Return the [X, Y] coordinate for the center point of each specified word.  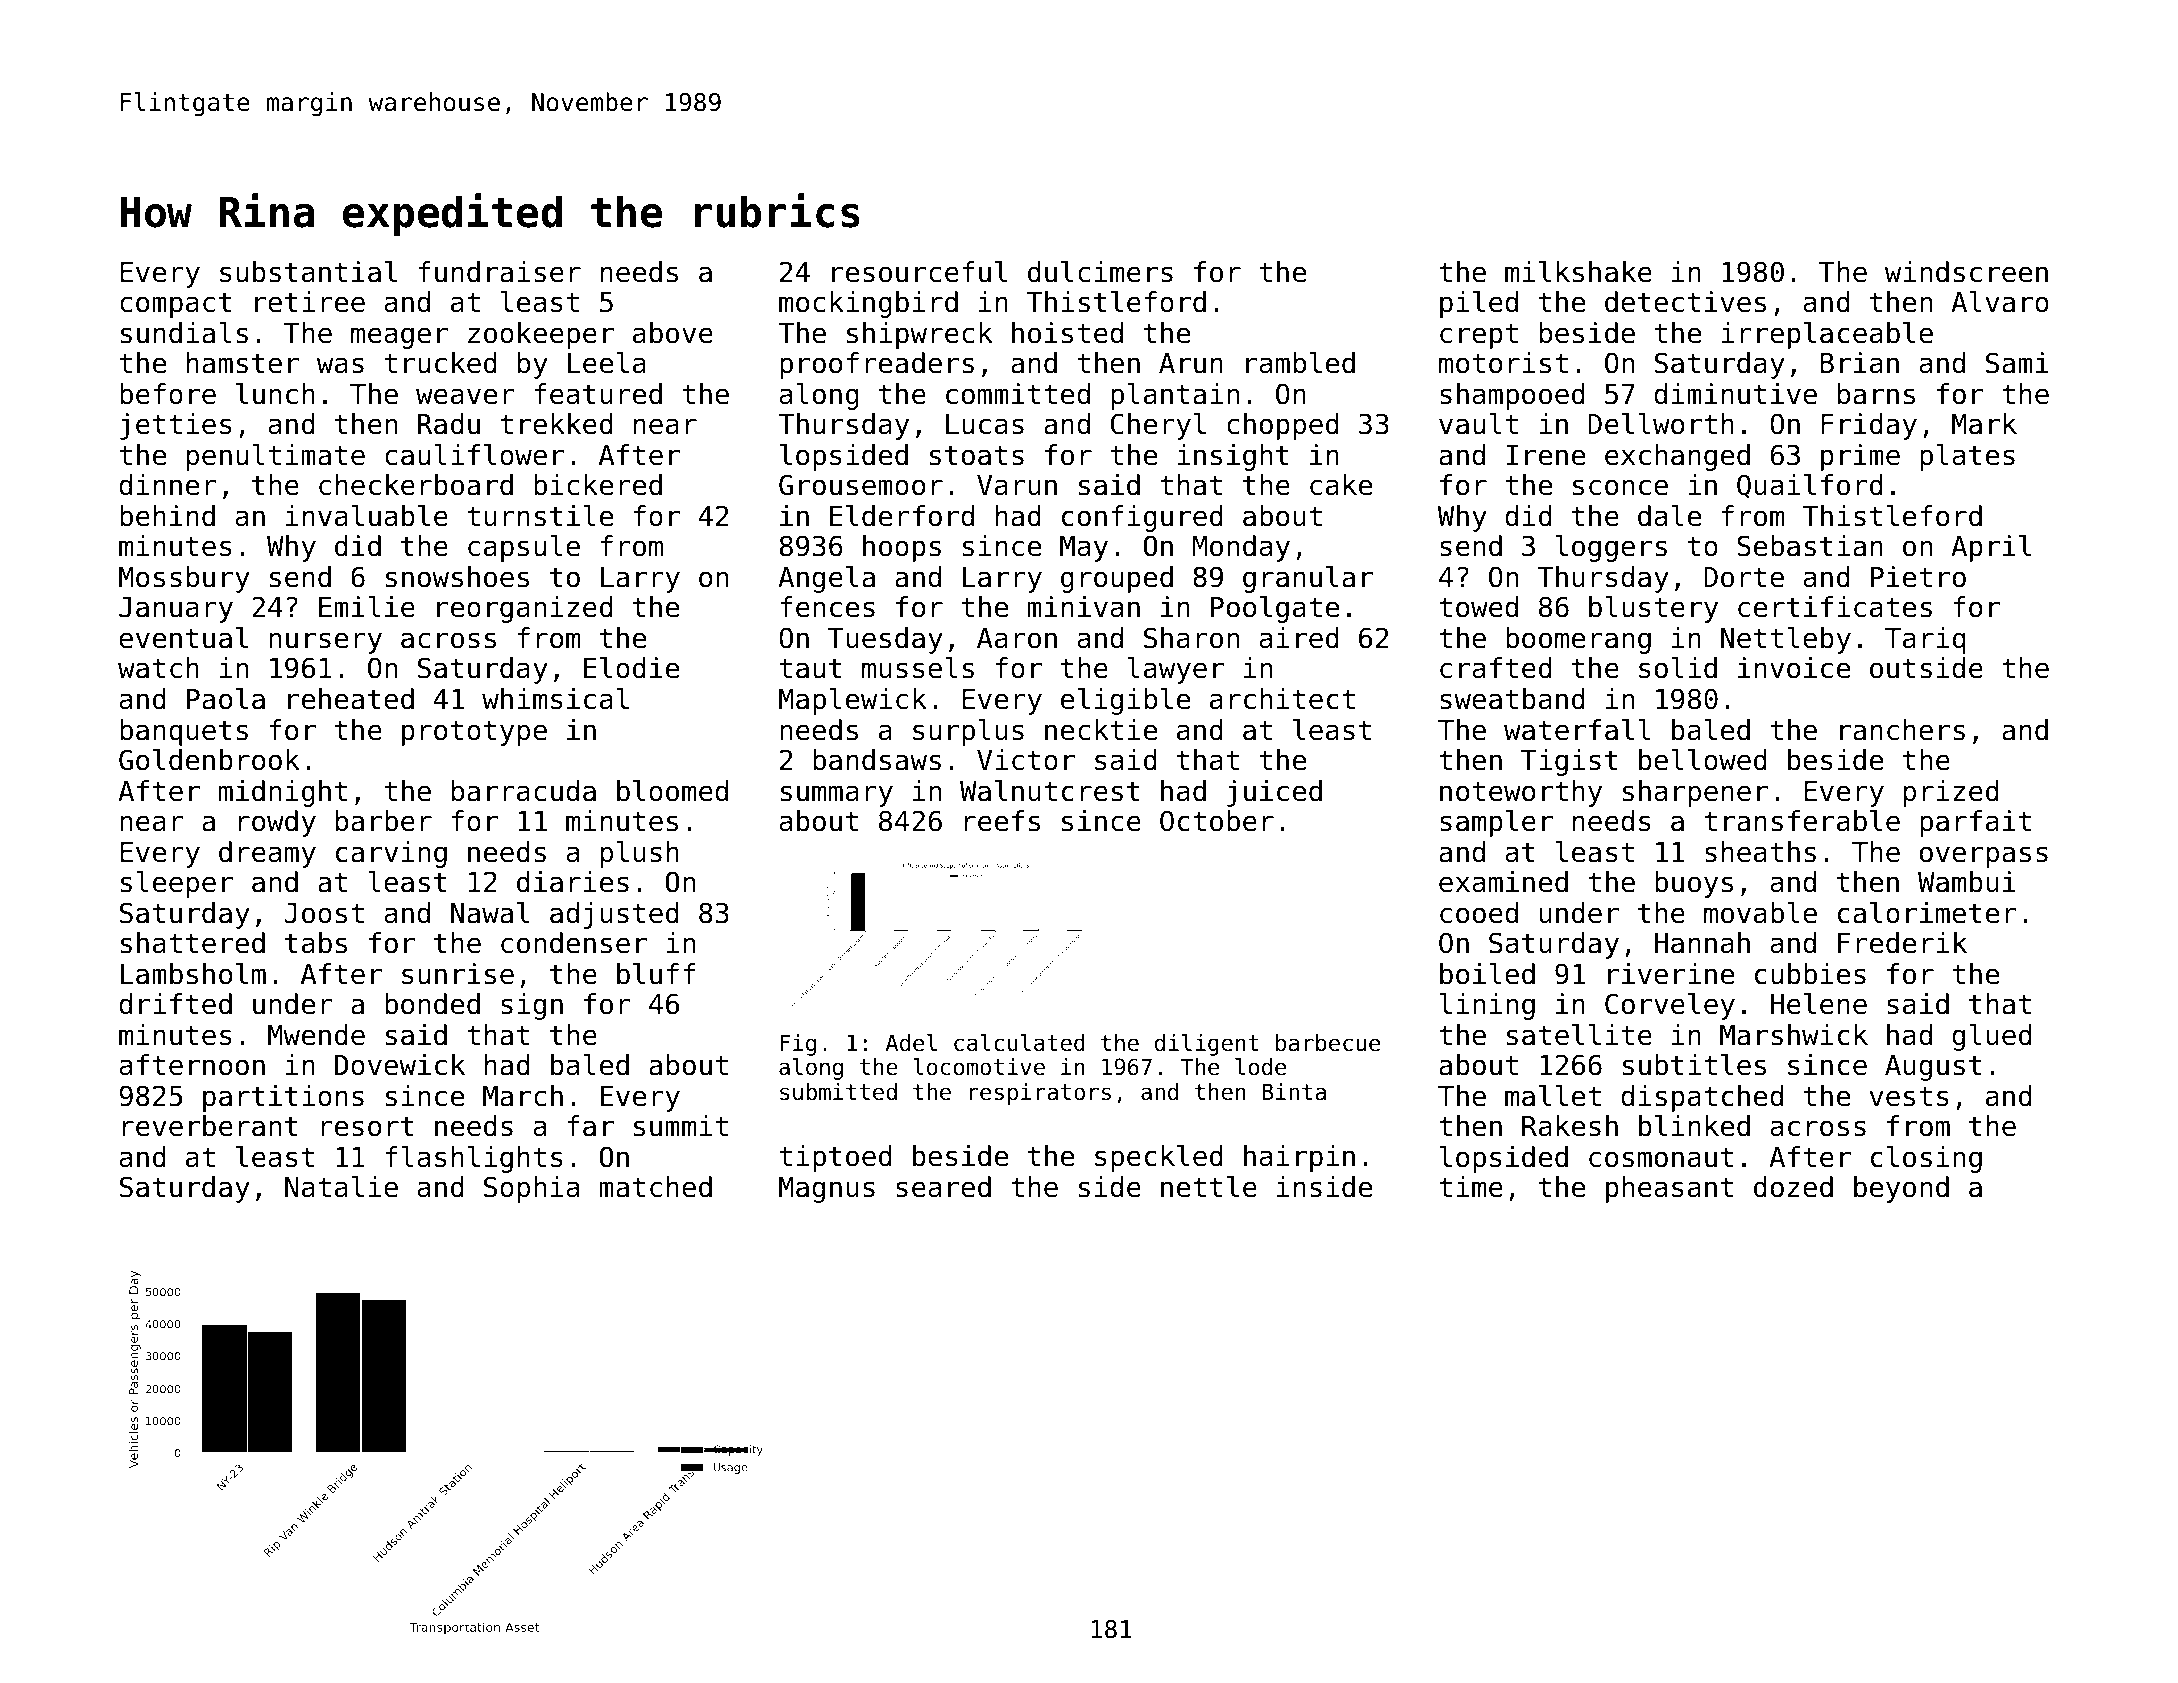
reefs [1002, 821]
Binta [1294, 1092]
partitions [283, 1098]
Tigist [1569, 762]
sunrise [458, 974]
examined [1503, 882]
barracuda [524, 791]
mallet [1553, 1096]
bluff [656, 974]
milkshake [1578, 272]
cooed [1479, 913]
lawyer [1175, 670]
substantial [308, 272]
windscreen [1966, 272]
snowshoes [457, 577]
